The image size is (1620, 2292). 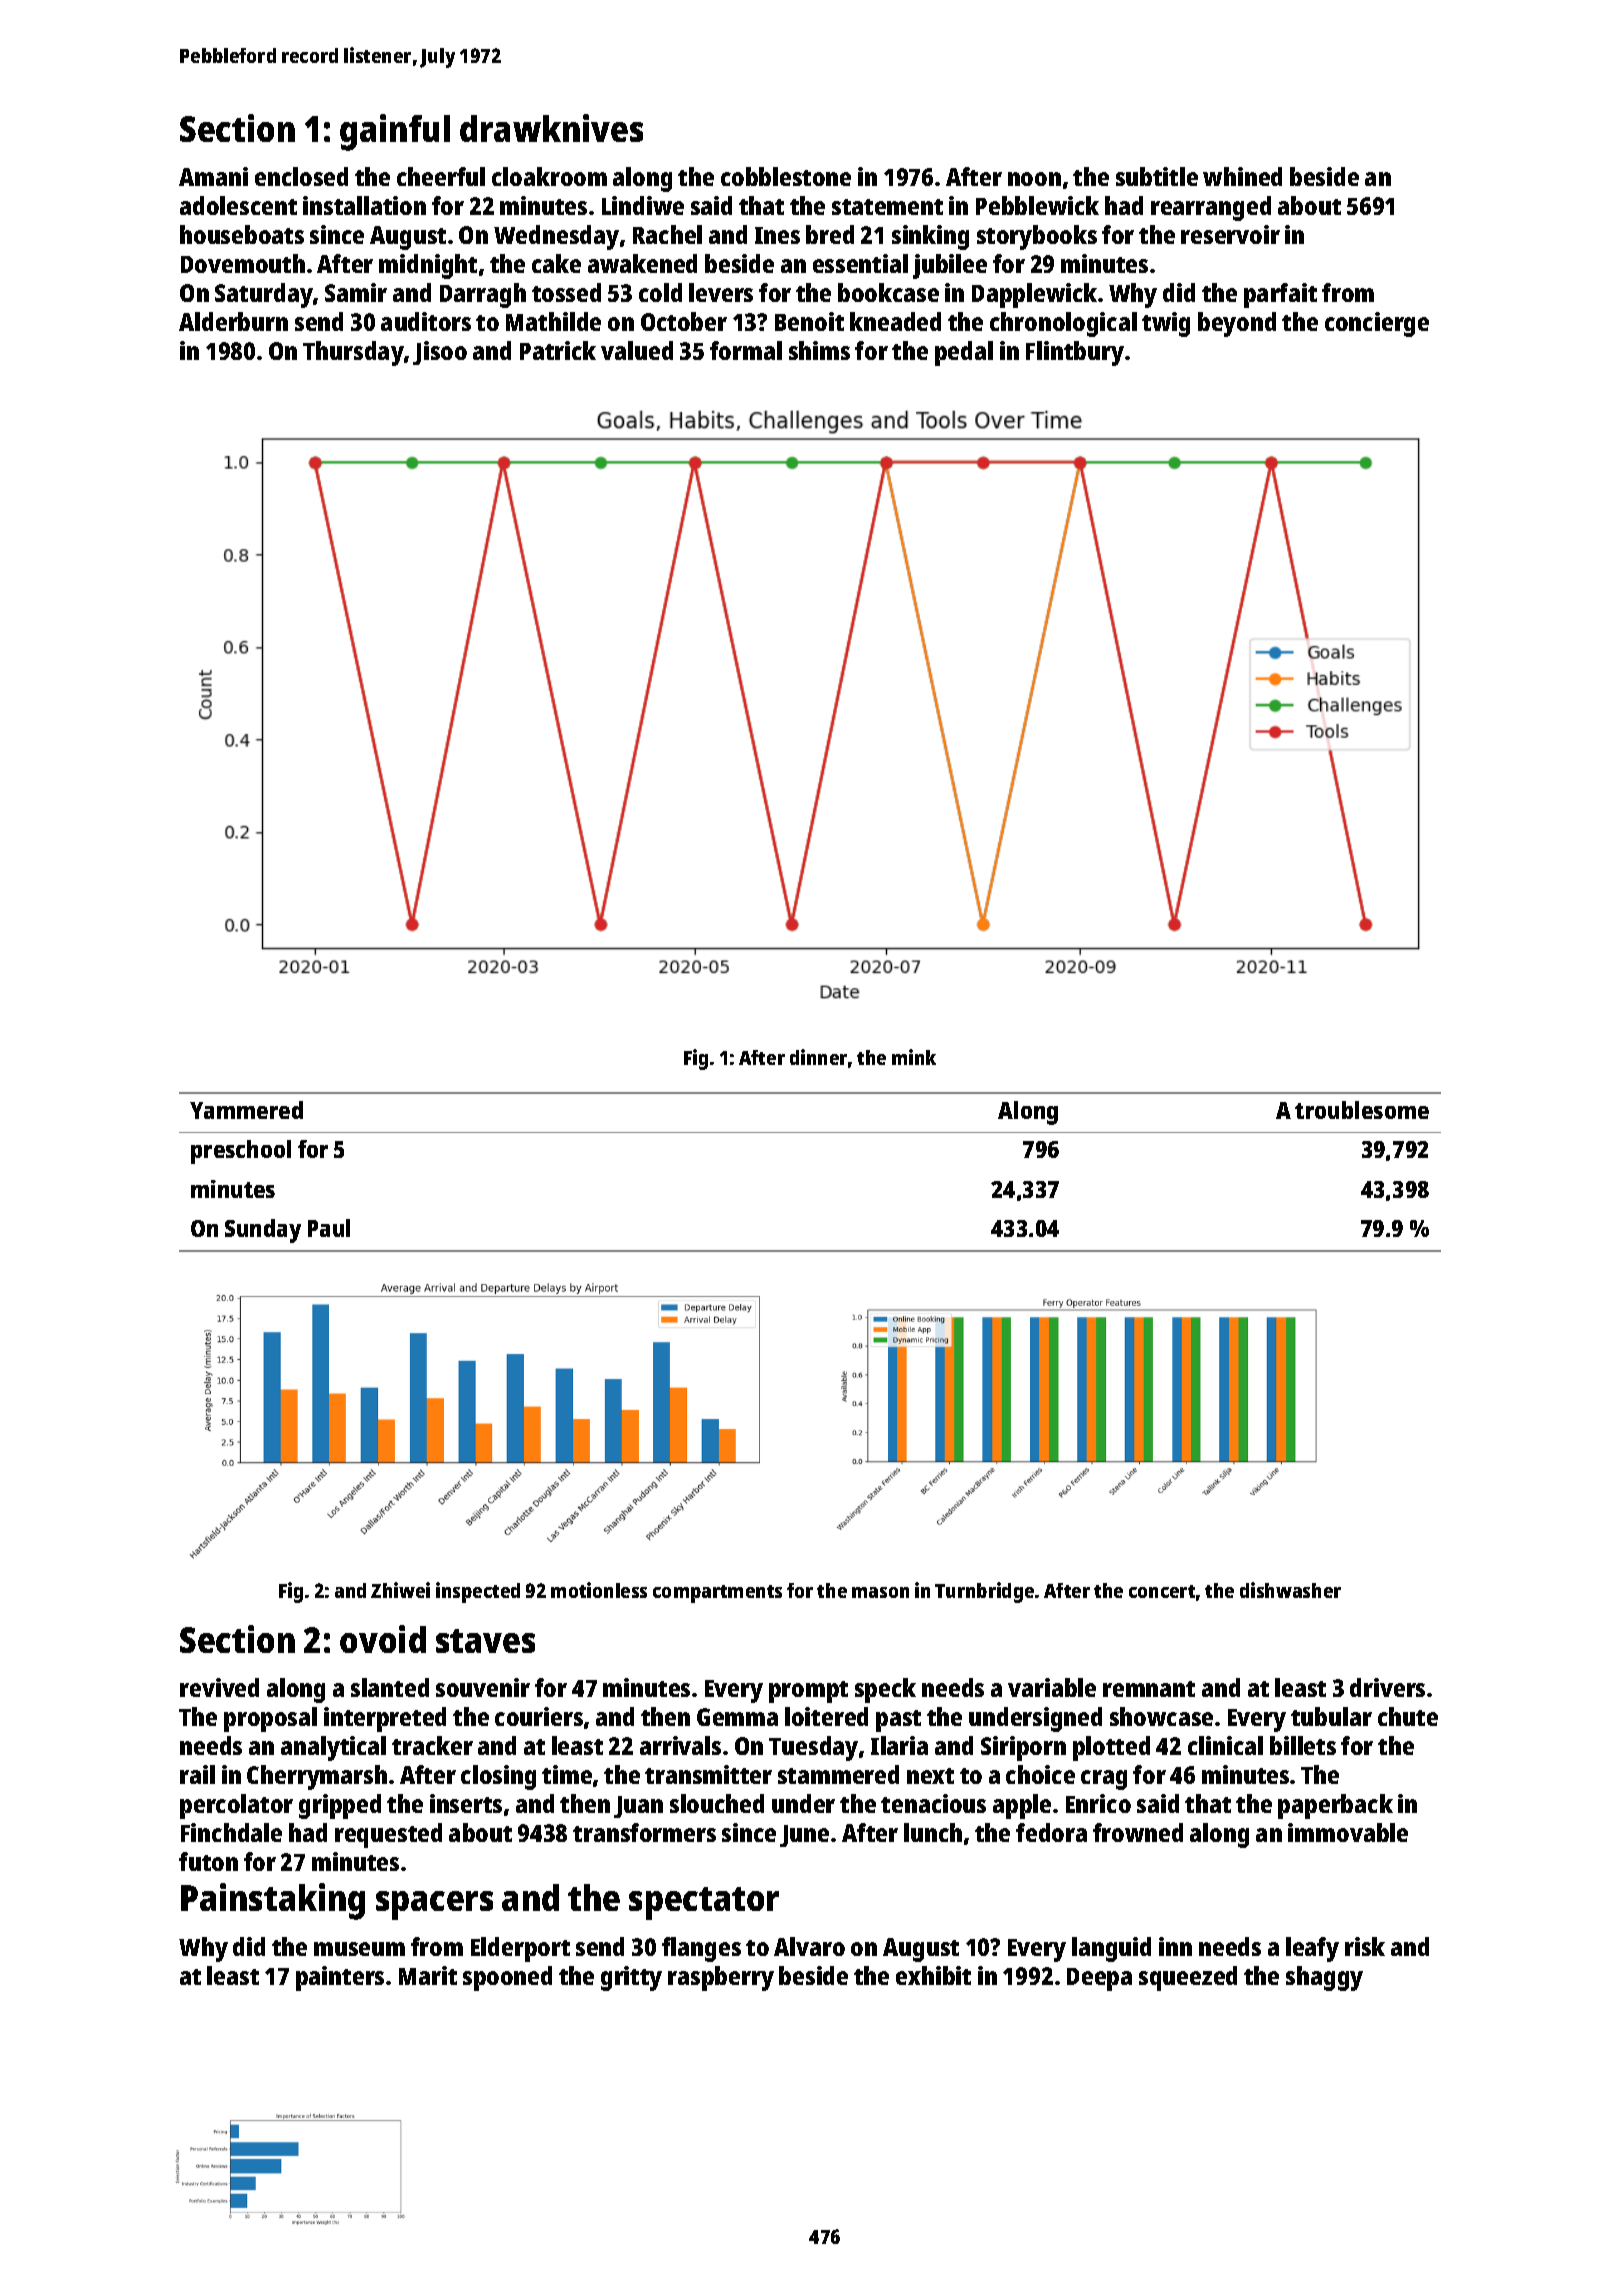 I want to click on dishwasher, so click(x=1290, y=1590).
